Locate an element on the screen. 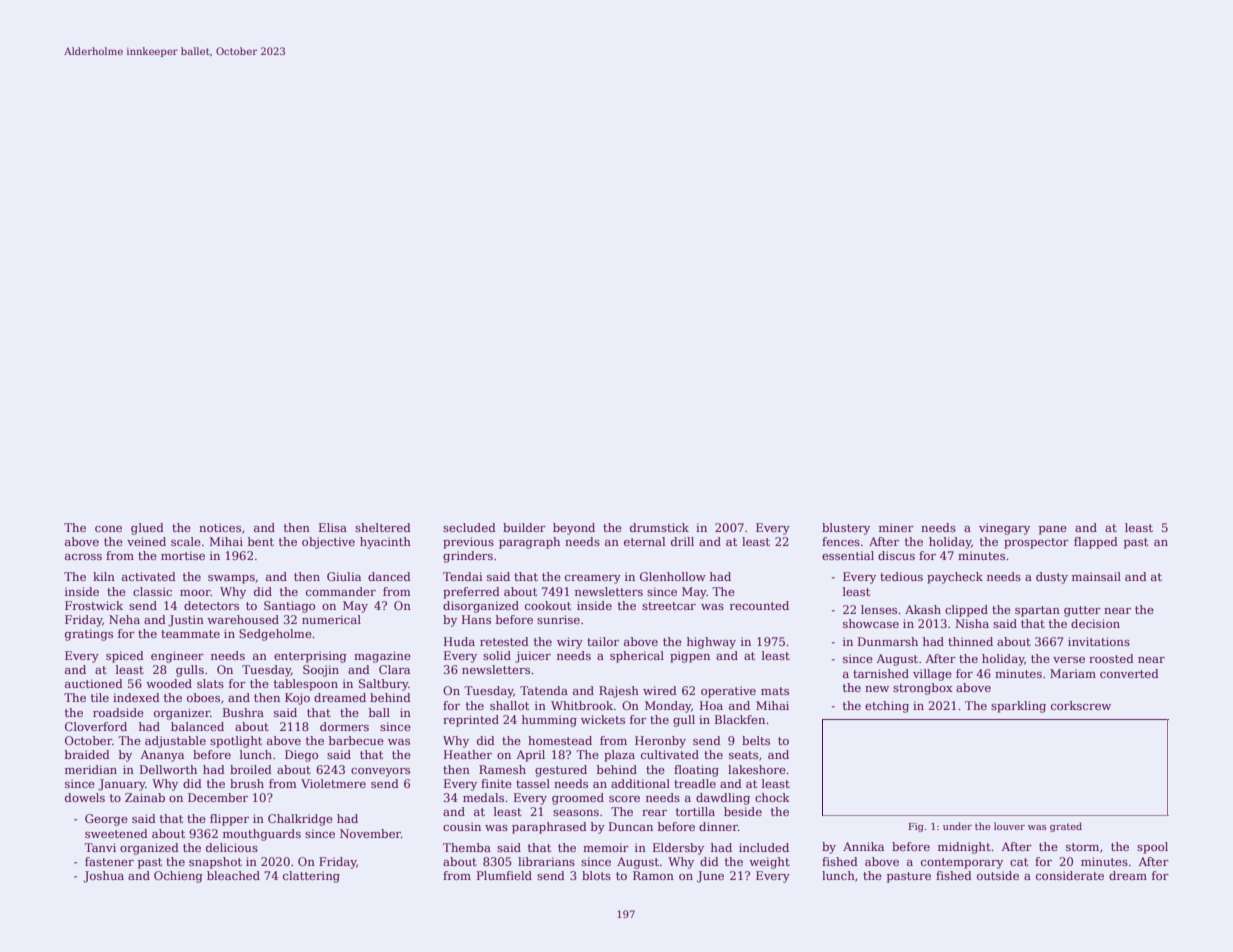 Image resolution: width=1233 pixels, height=952 pixels. Heather is located at coordinates (468, 754).
